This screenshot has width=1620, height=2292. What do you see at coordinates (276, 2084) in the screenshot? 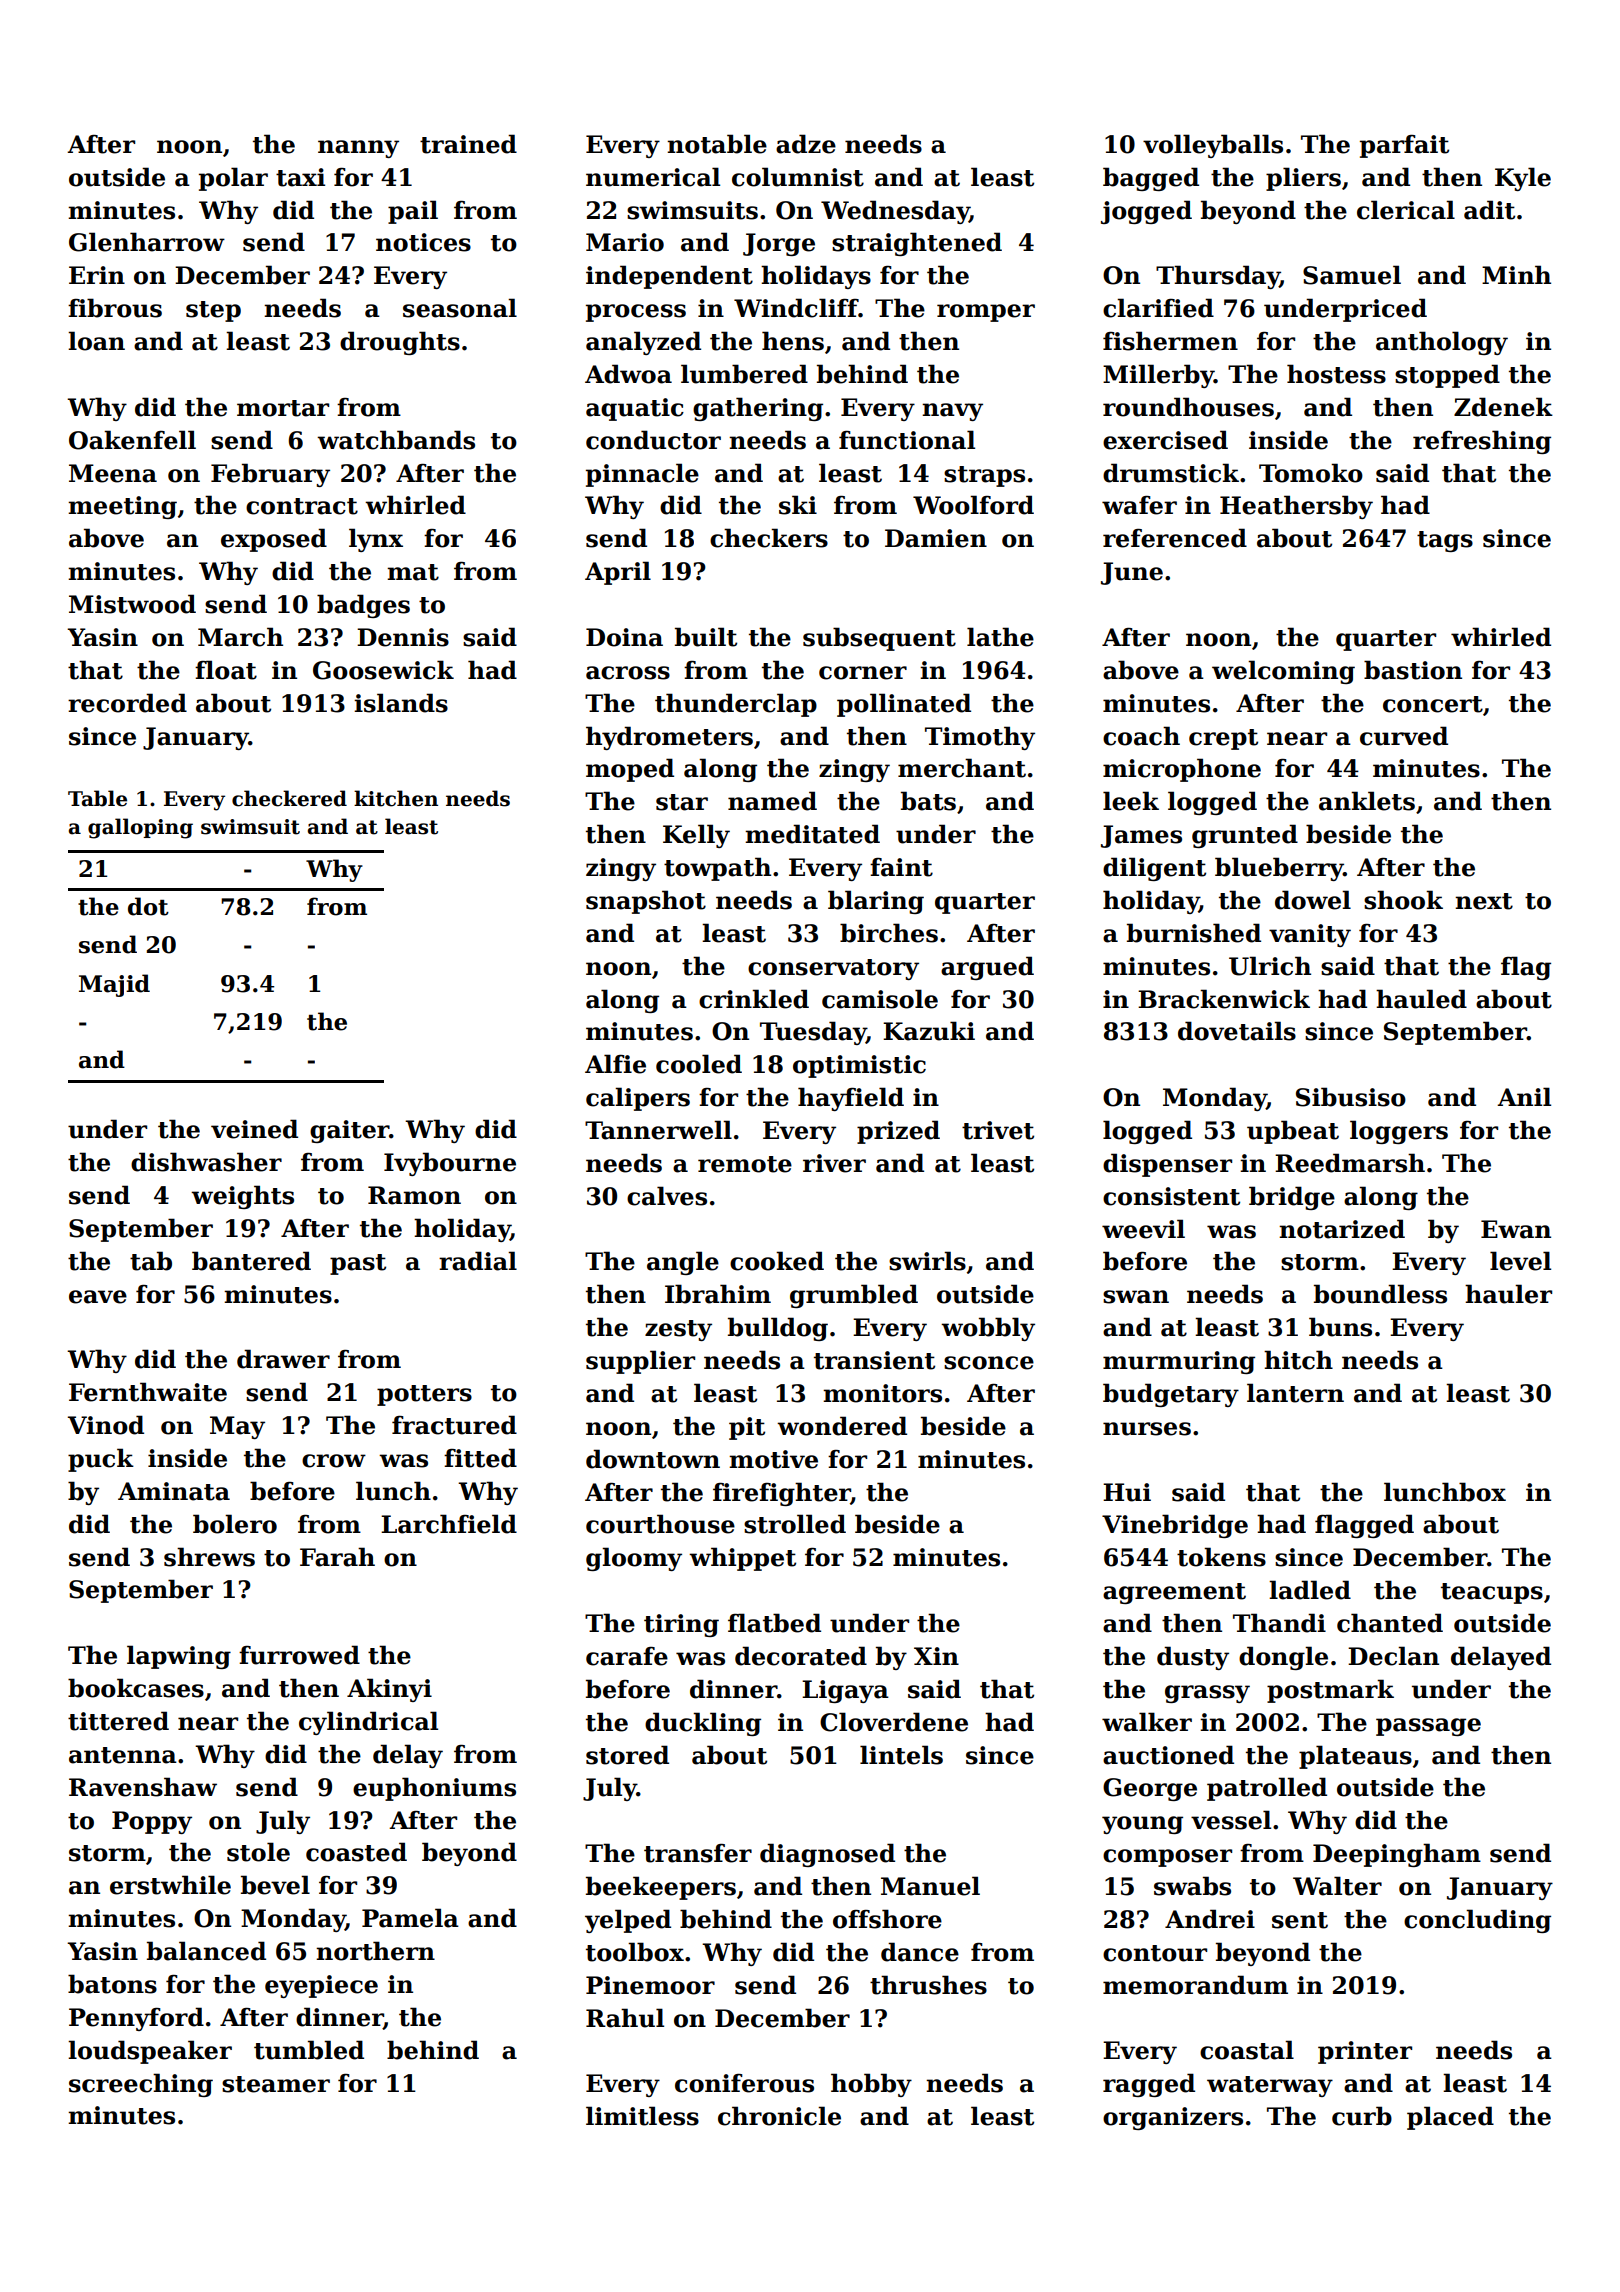
I see `steamer` at bounding box center [276, 2084].
